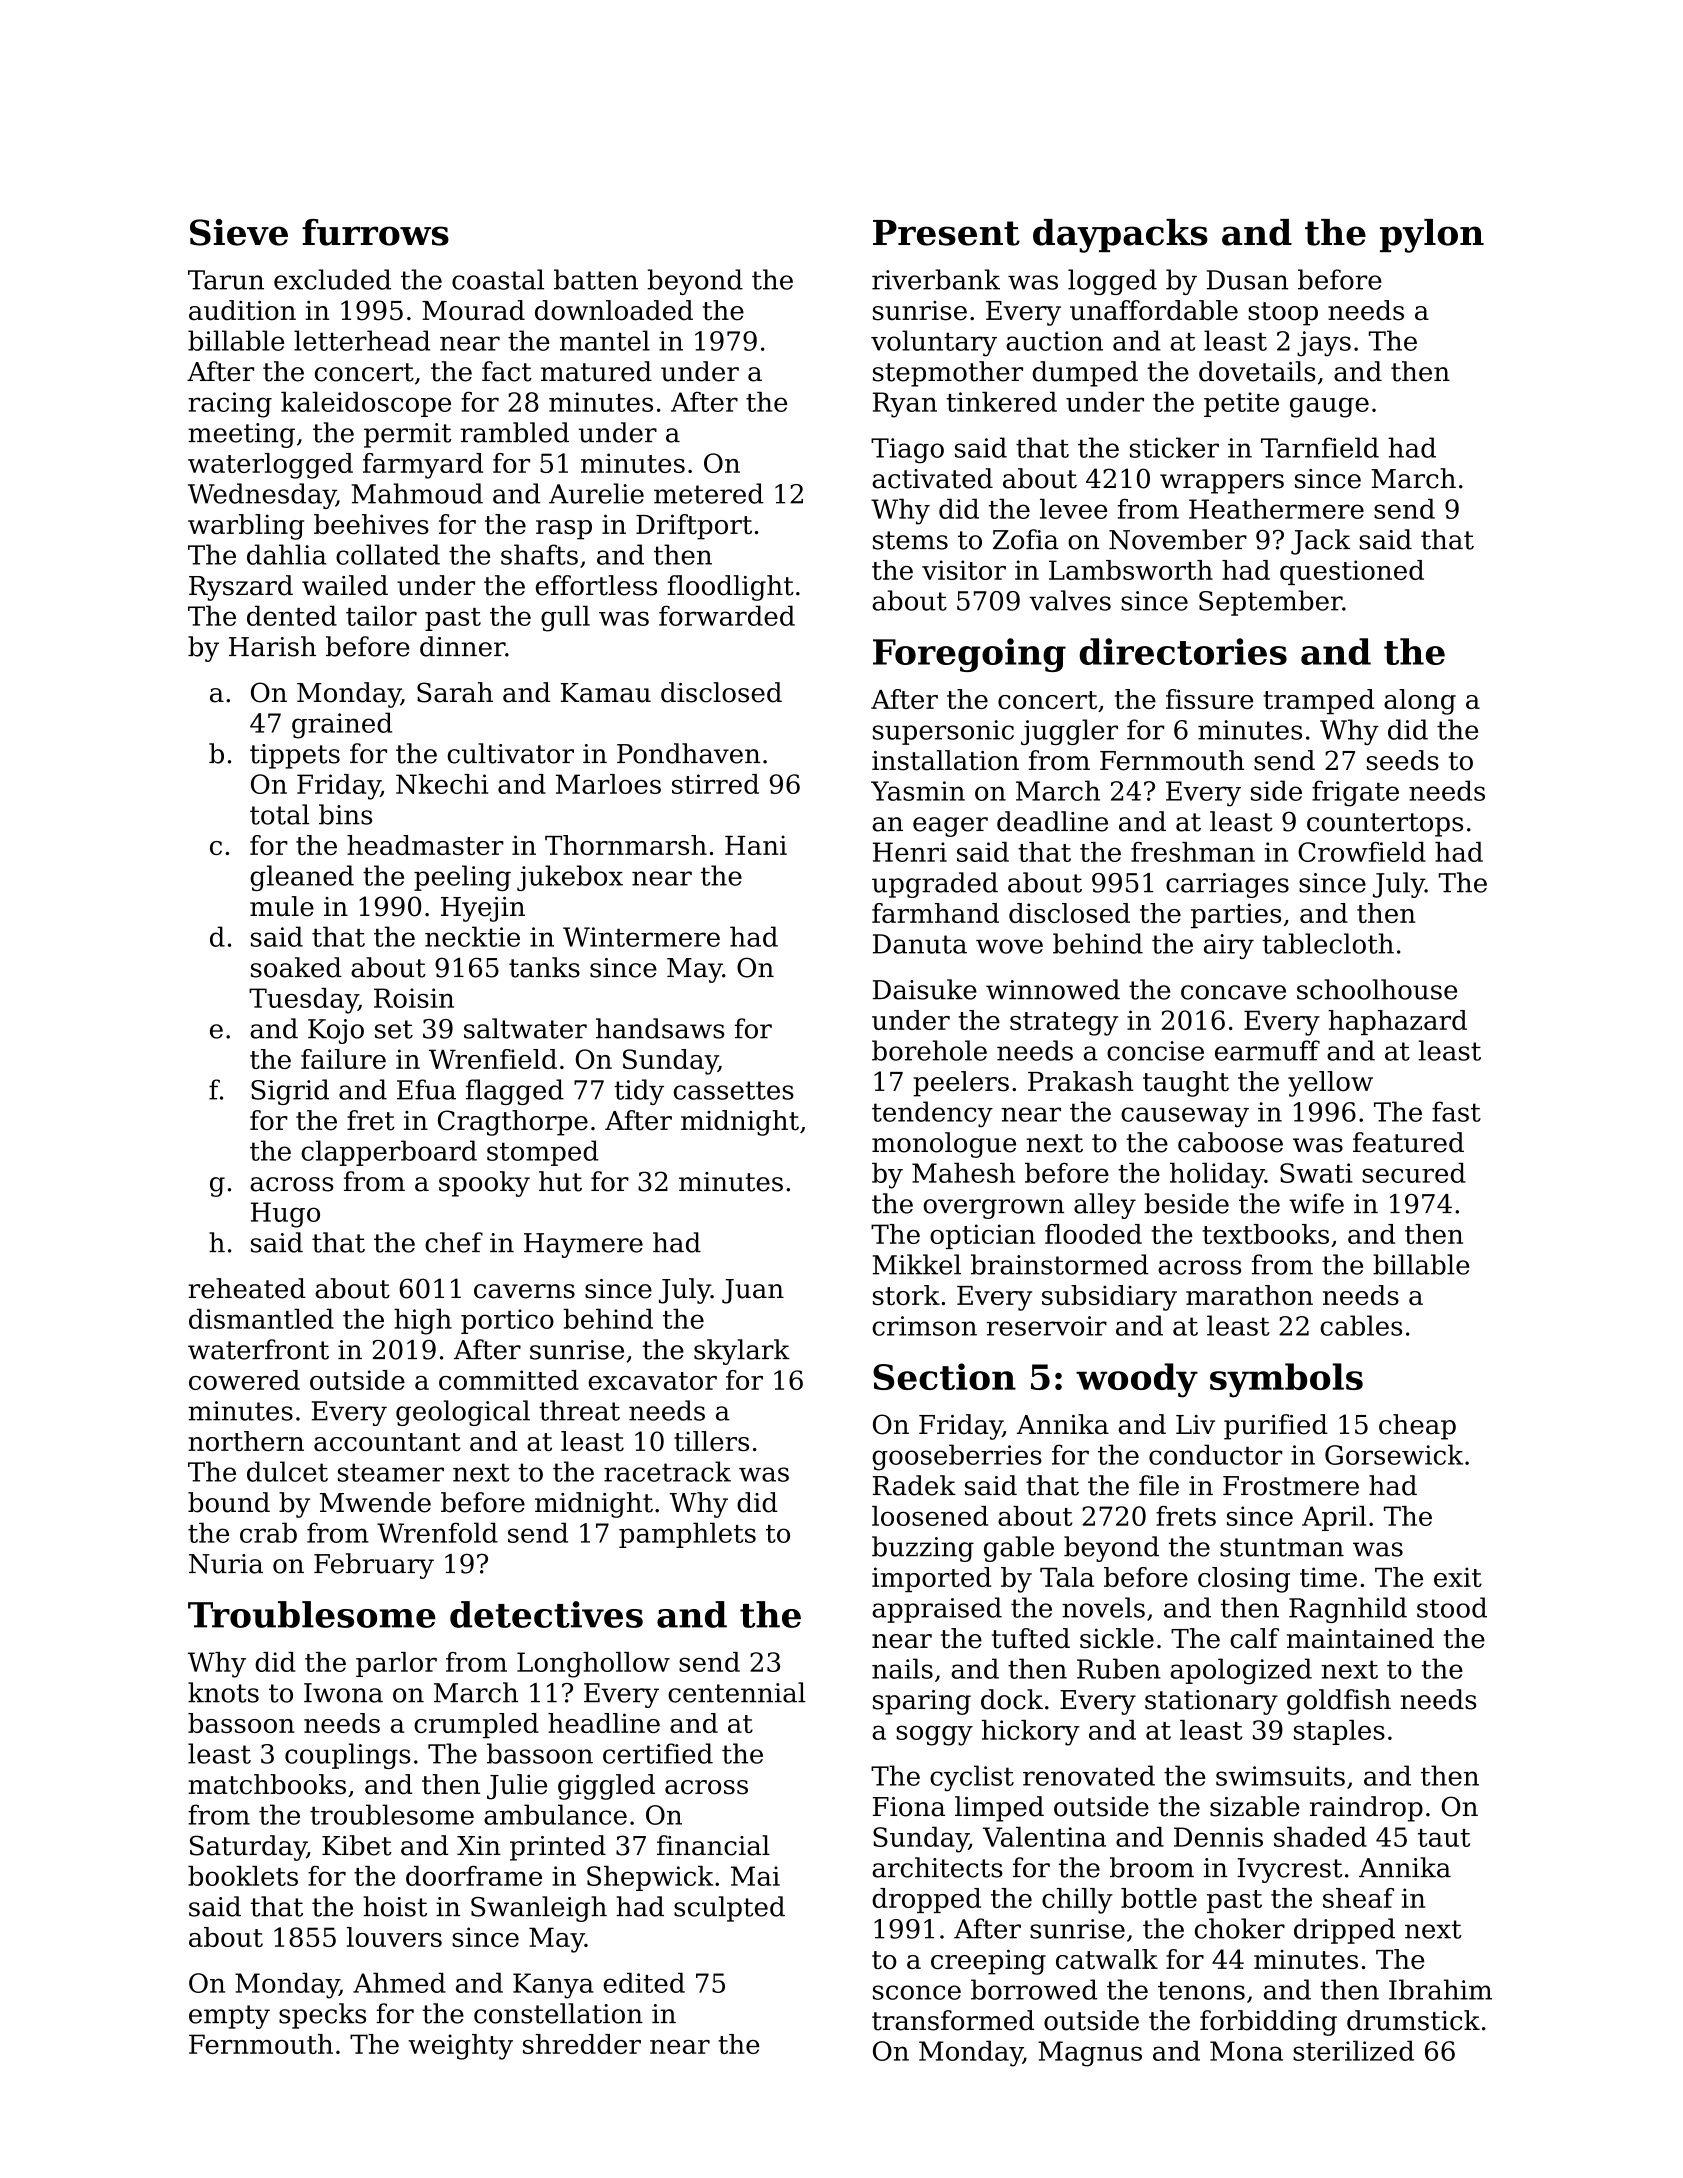  I want to click on taught, so click(1186, 1084).
